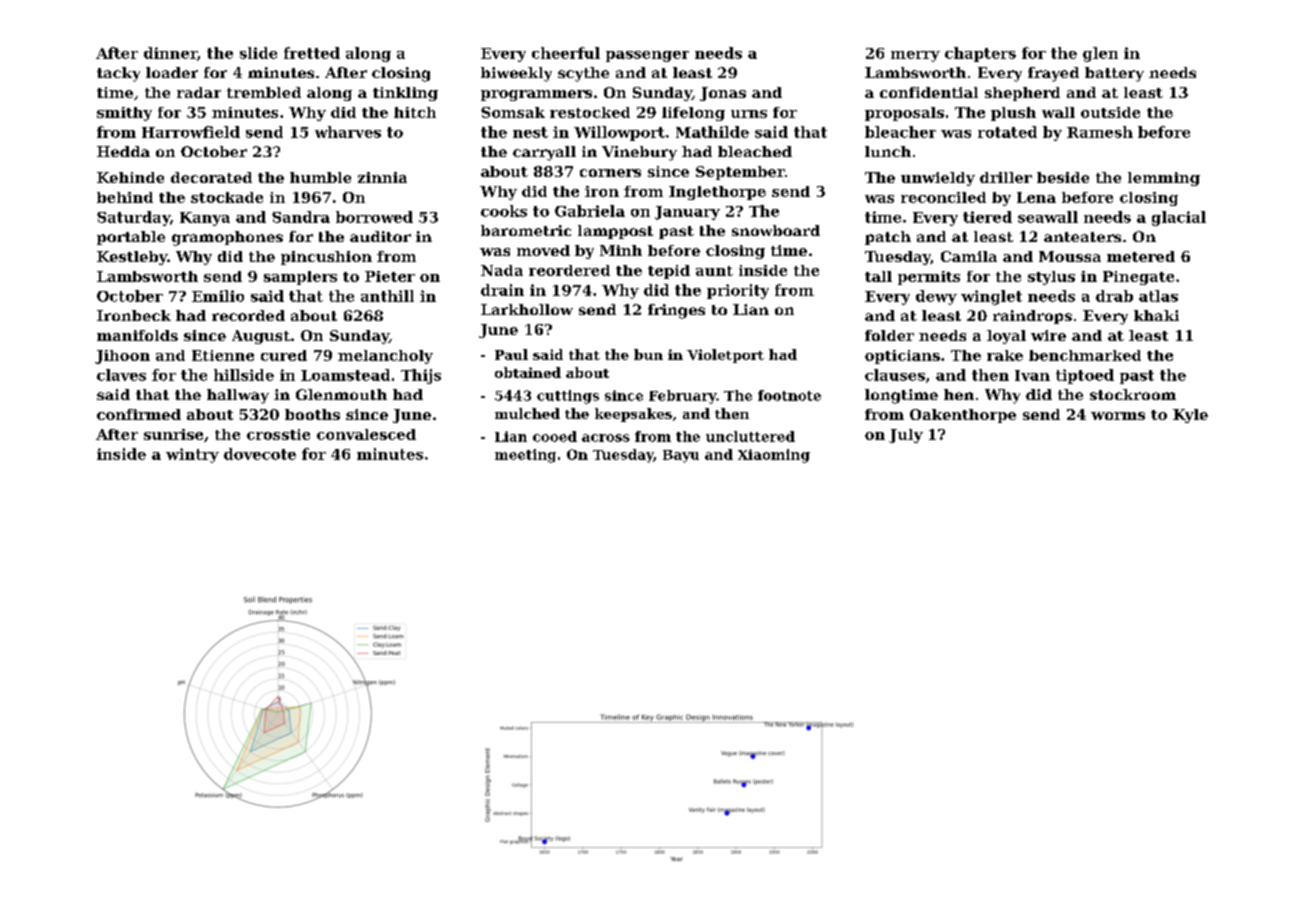  Describe the element at coordinates (980, 54) in the screenshot. I see `chapters` at that location.
